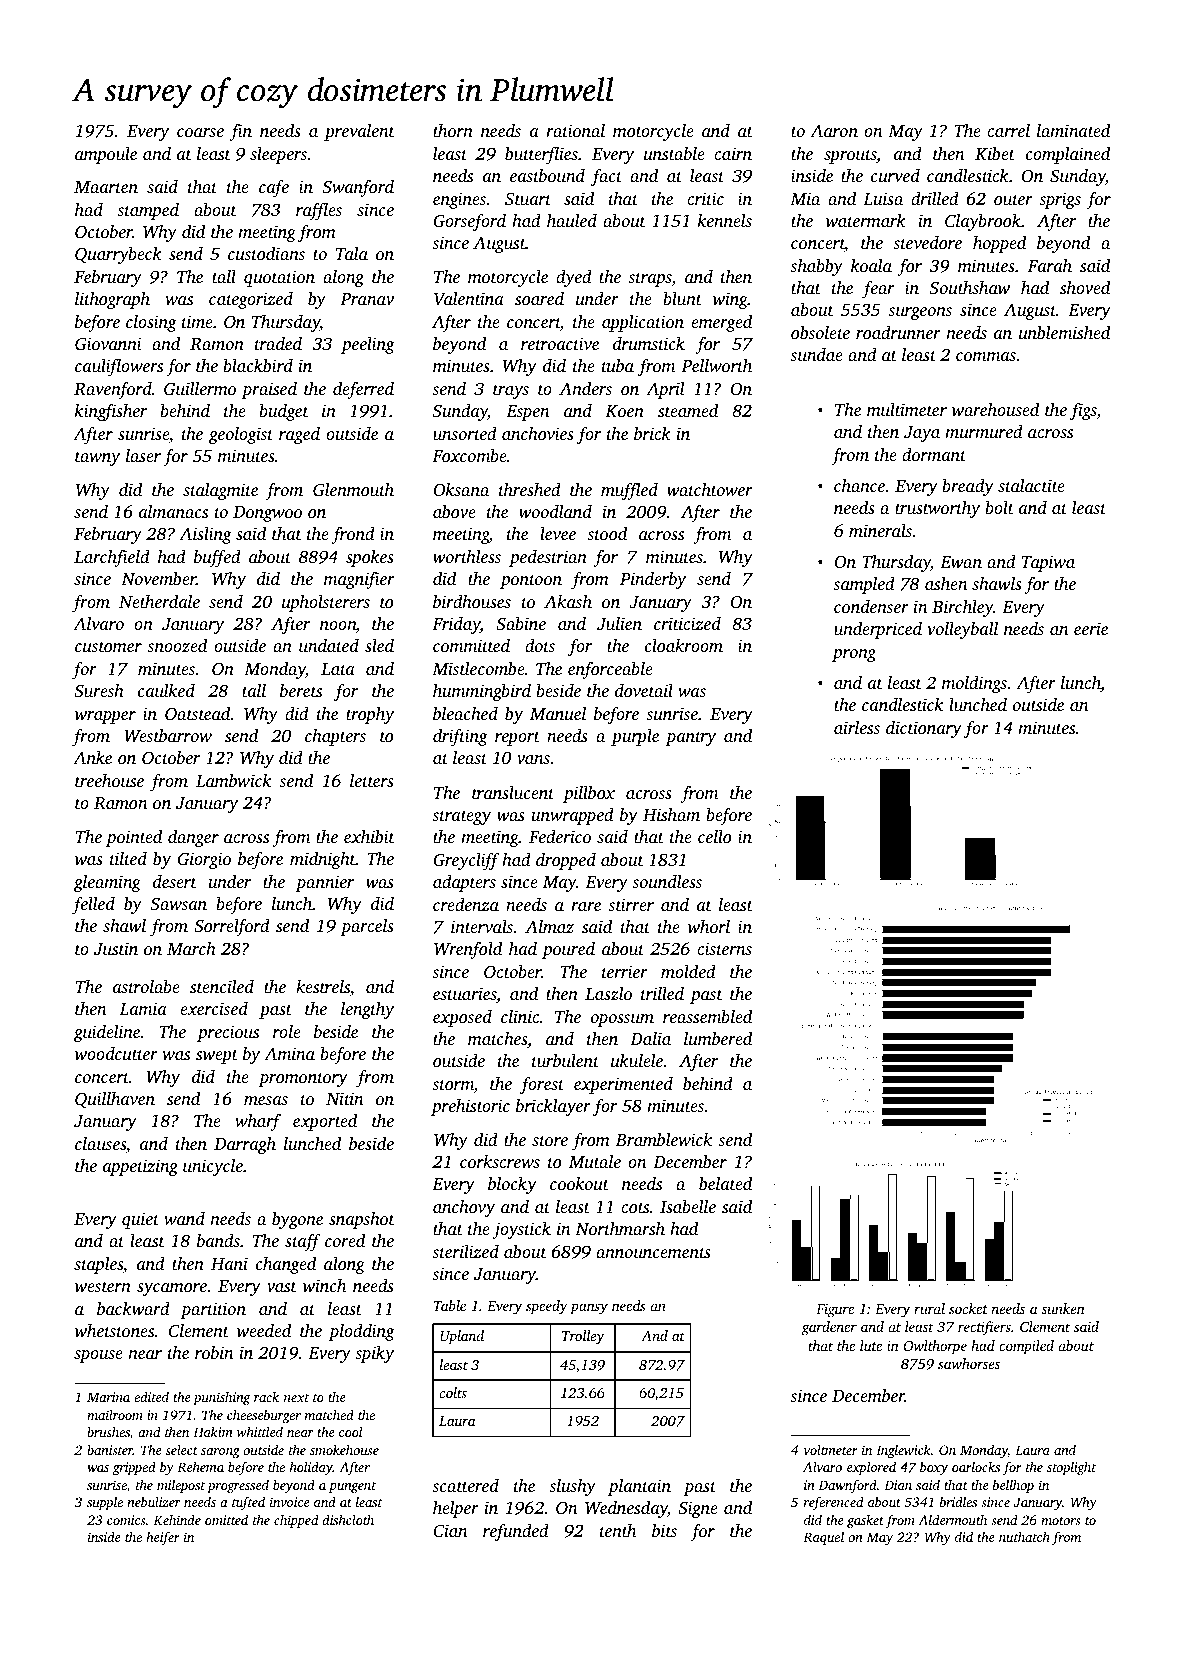 This screenshot has width=1185, height=1676. Describe the element at coordinates (106, 155) in the screenshot. I see `ampoule` at that location.
